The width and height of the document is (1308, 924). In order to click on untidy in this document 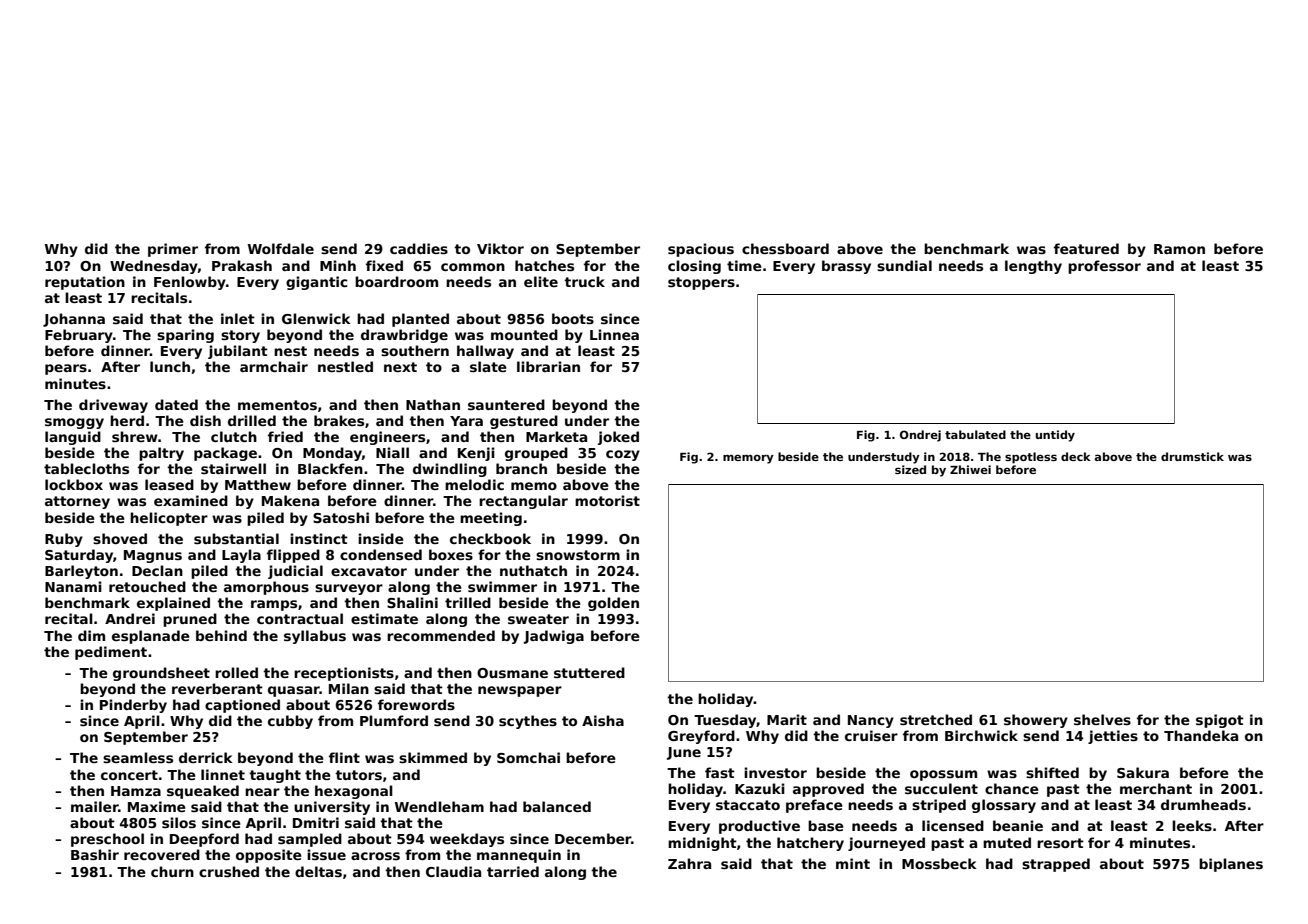, I will do `click(1055, 436)`.
